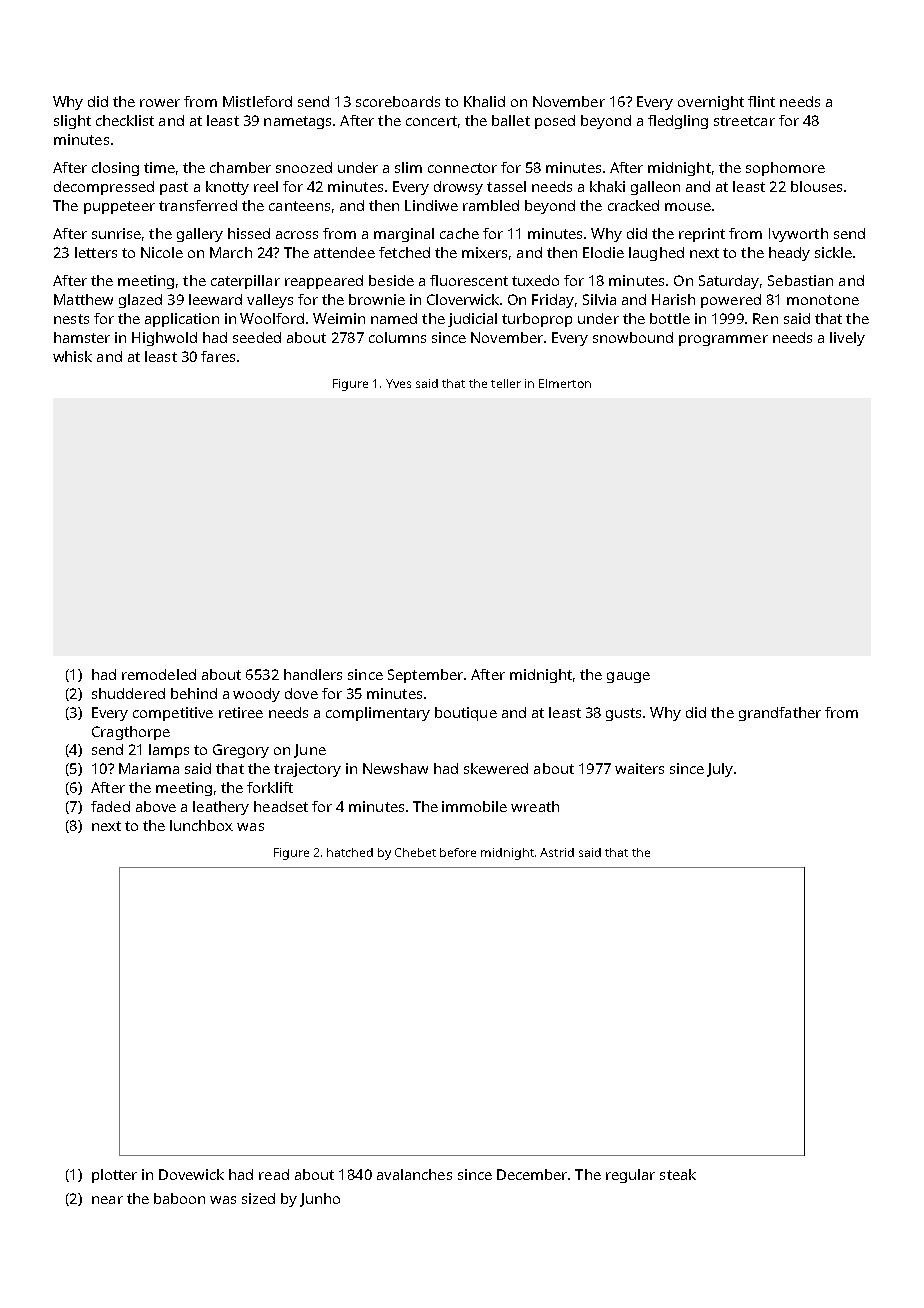  What do you see at coordinates (484, 101) in the image?
I see `Khalid` at bounding box center [484, 101].
